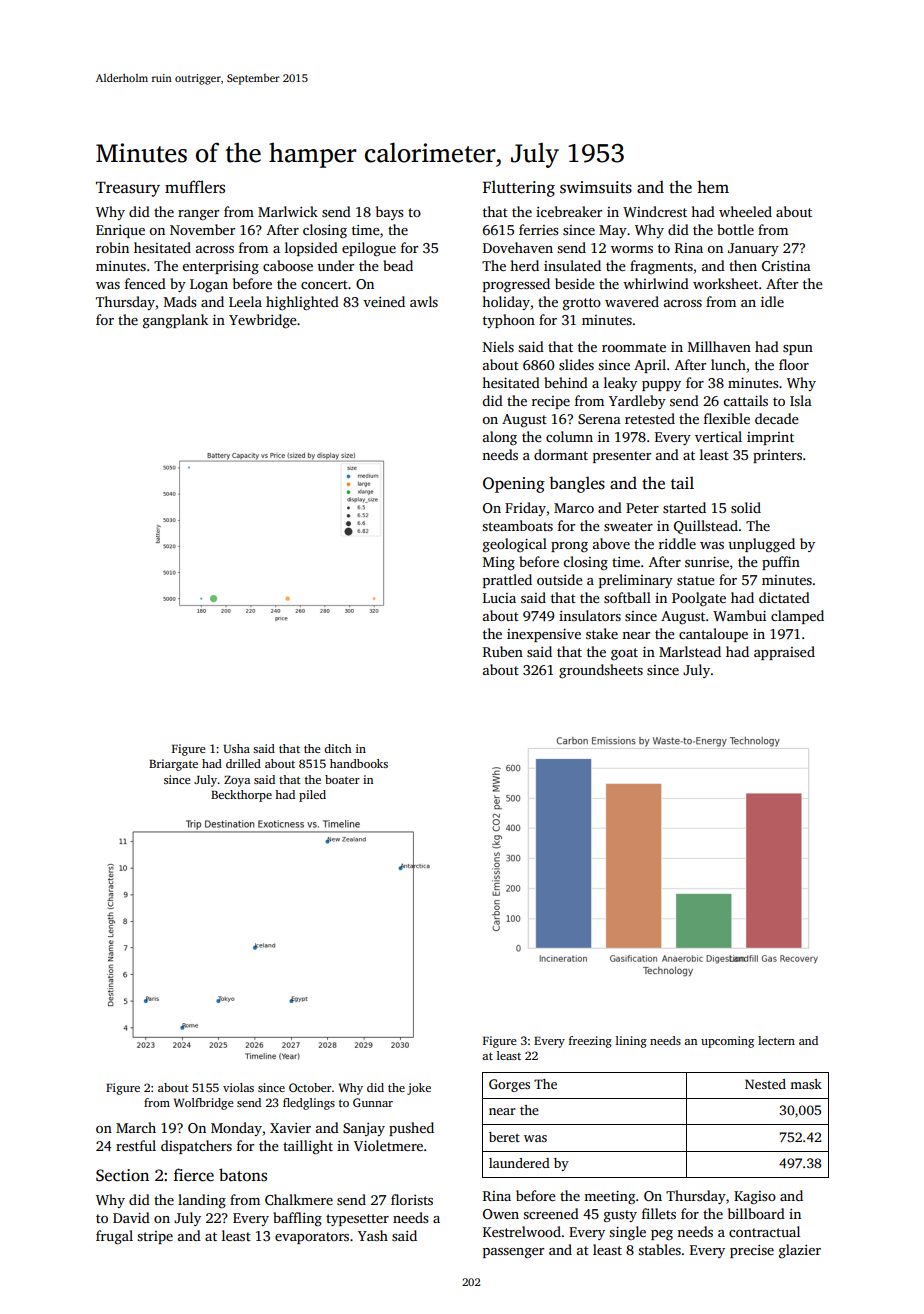 Image resolution: width=924 pixels, height=1314 pixels. Describe the element at coordinates (342, 779) in the document. I see `boater` at that location.
